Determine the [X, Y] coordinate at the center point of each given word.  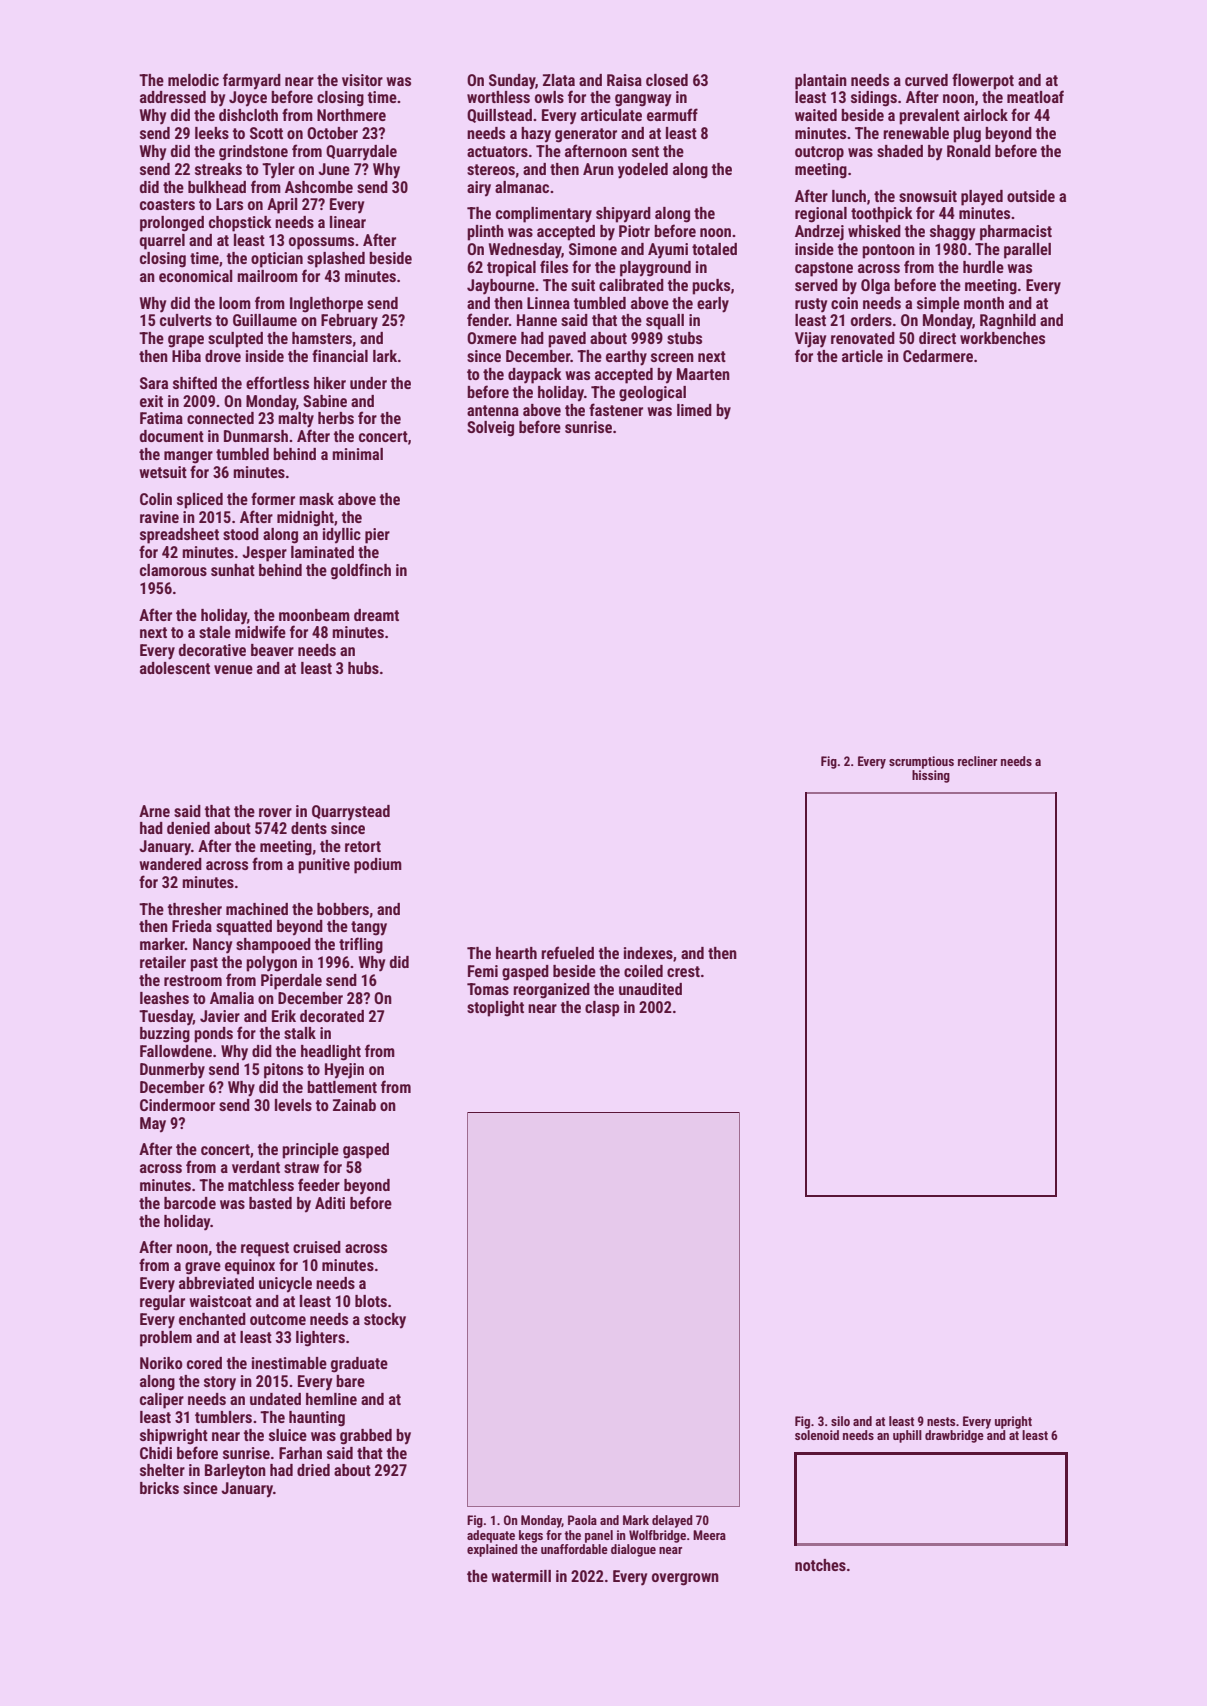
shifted [195, 382]
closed [667, 80]
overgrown [685, 1579]
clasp [602, 1009]
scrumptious [921, 762]
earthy [626, 358]
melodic [193, 80]
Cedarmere [938, 356]
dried [313, 1470]
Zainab [354, 1105]
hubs [363, 668]
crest [683, 971]
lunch [849, 196]
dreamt [376, 615]
